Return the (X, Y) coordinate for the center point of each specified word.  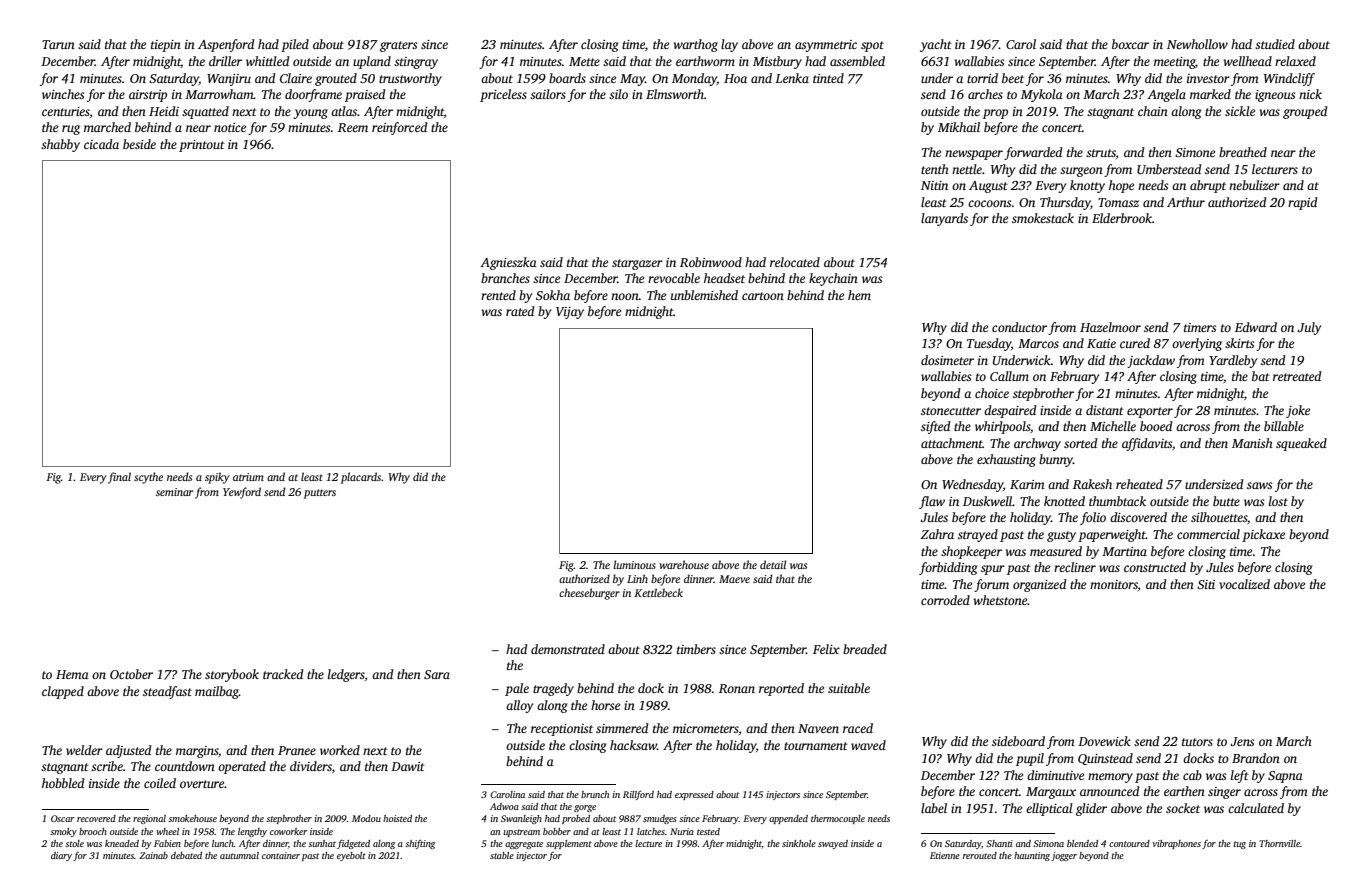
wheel (167, 831)
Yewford (242, 493)
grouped (1305, 112)
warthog (696, 45)
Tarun (58, 44)
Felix (826, 649)
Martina (1124, 551)
